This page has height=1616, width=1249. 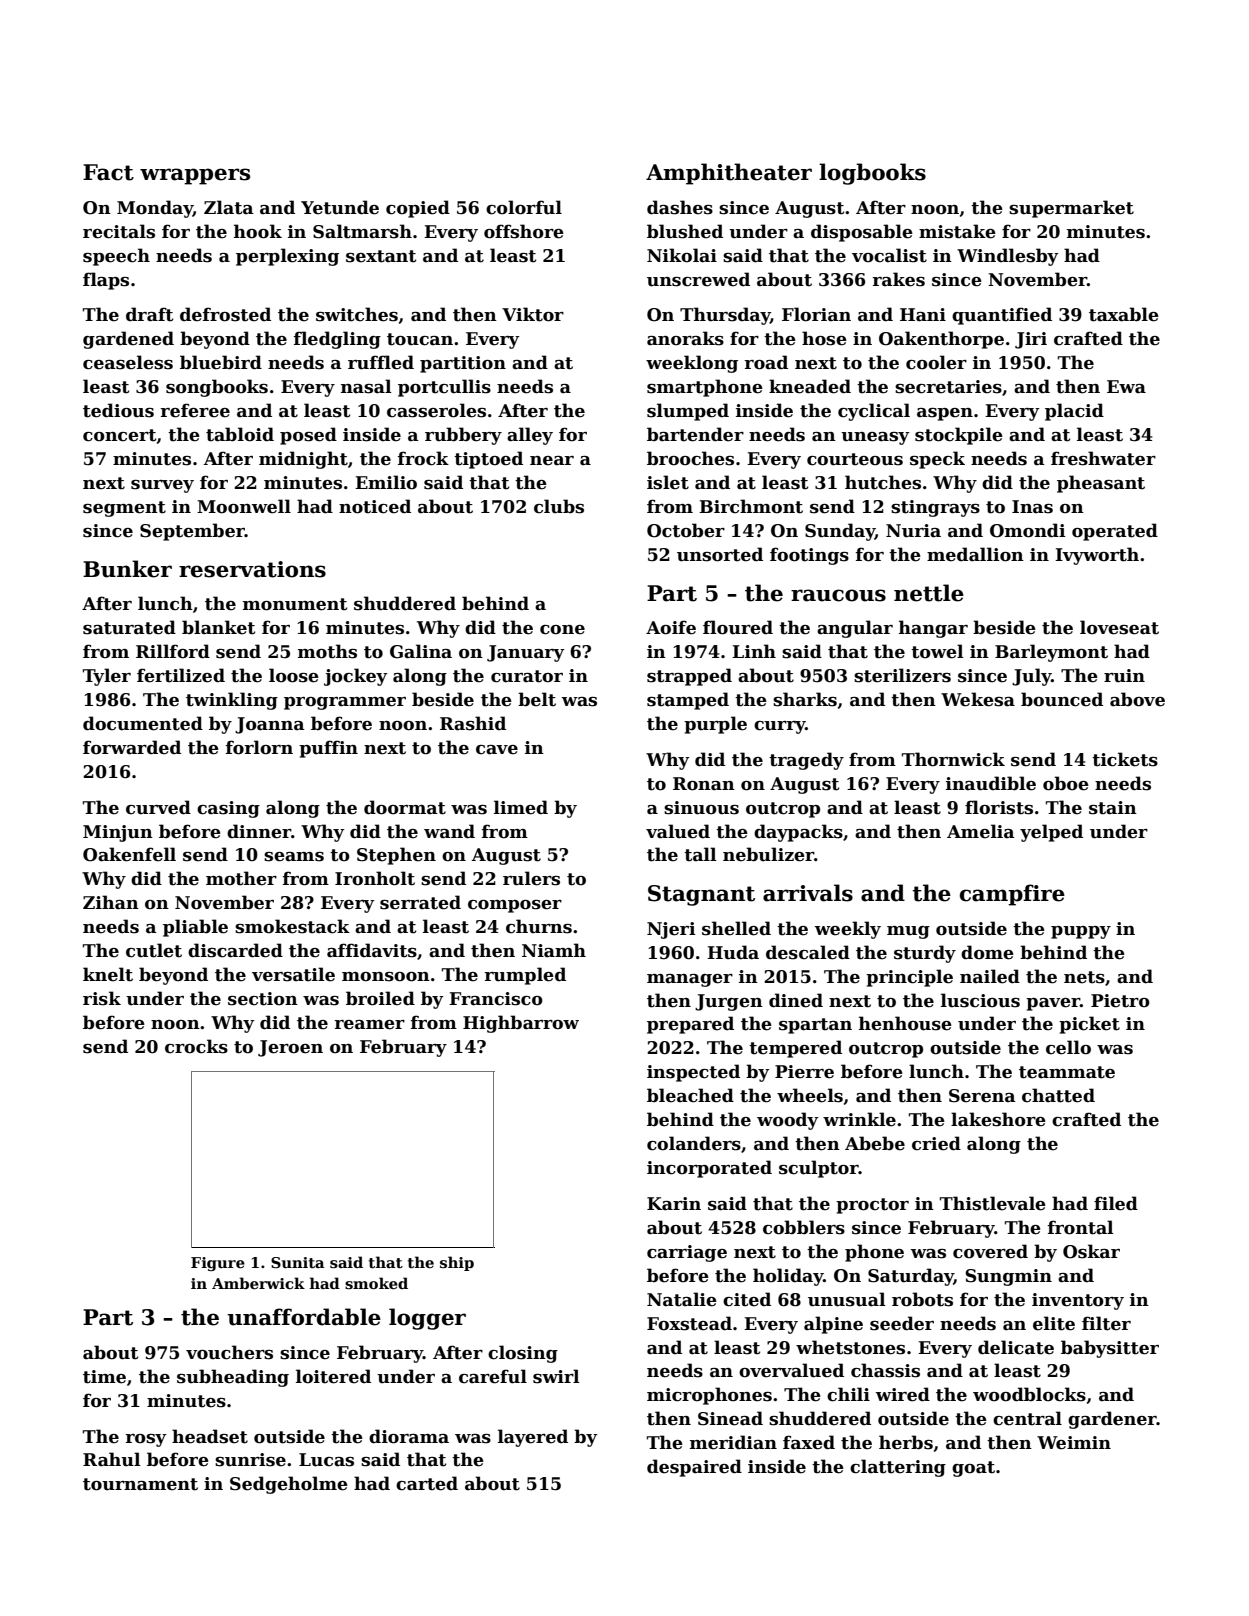 What do you see at coordinates (908, 932) in the page?
I see `mug` at bounding box center [908, 932].
